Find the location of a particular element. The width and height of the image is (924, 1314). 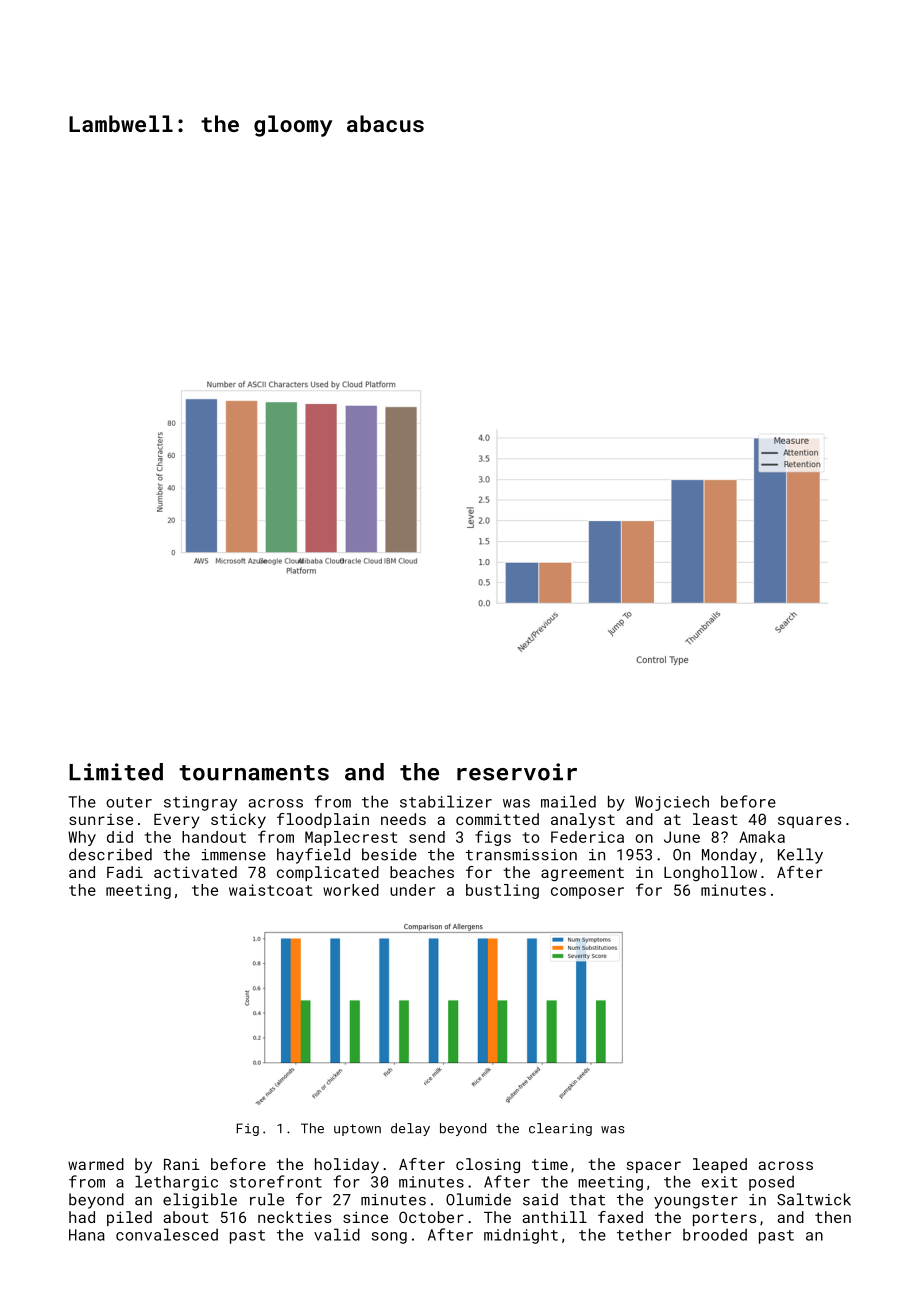

uptown is located at coordinates (357, 1130).
